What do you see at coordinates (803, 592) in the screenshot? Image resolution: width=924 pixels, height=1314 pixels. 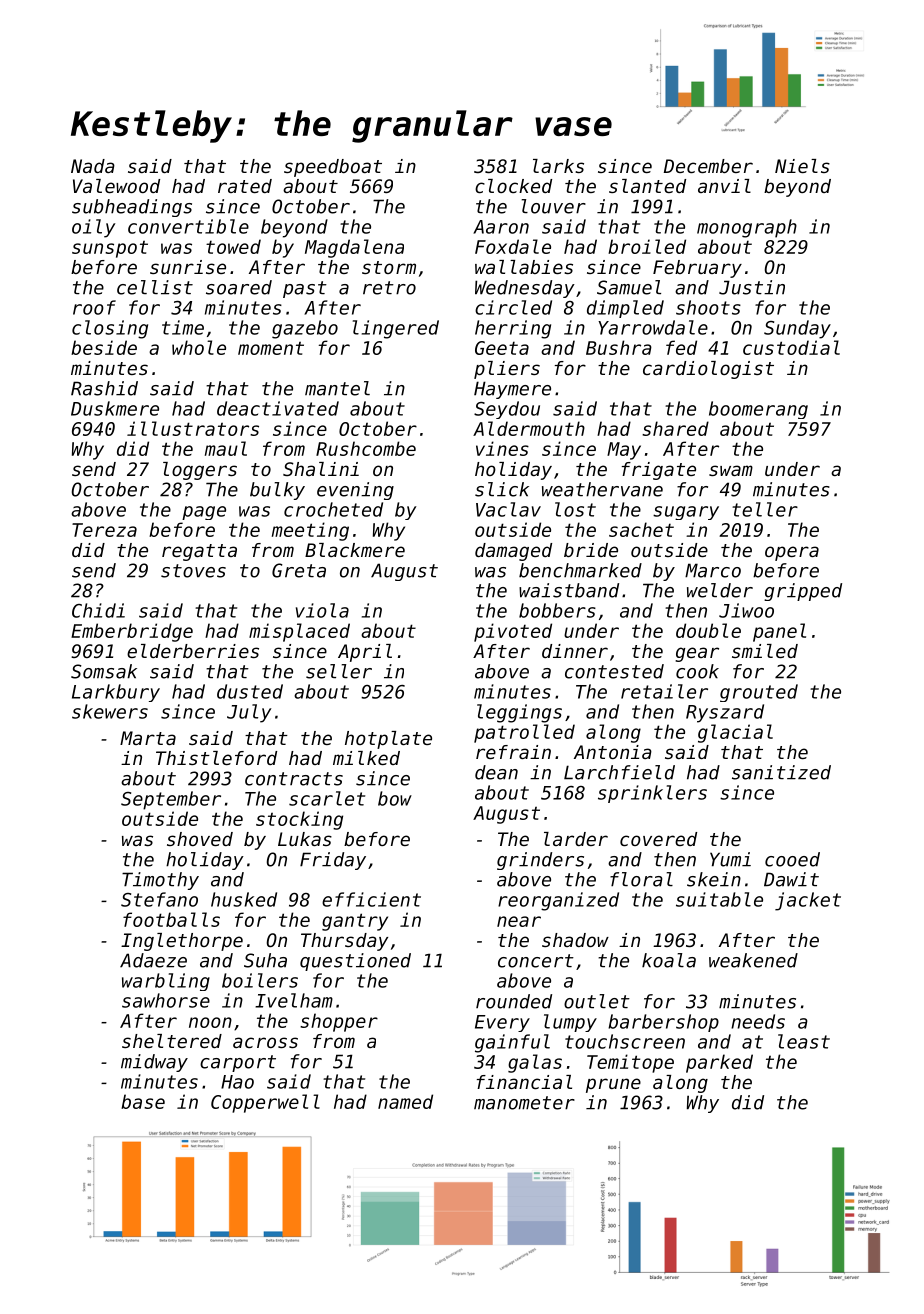 I see `gripped` at bounding box center [803, 592].
